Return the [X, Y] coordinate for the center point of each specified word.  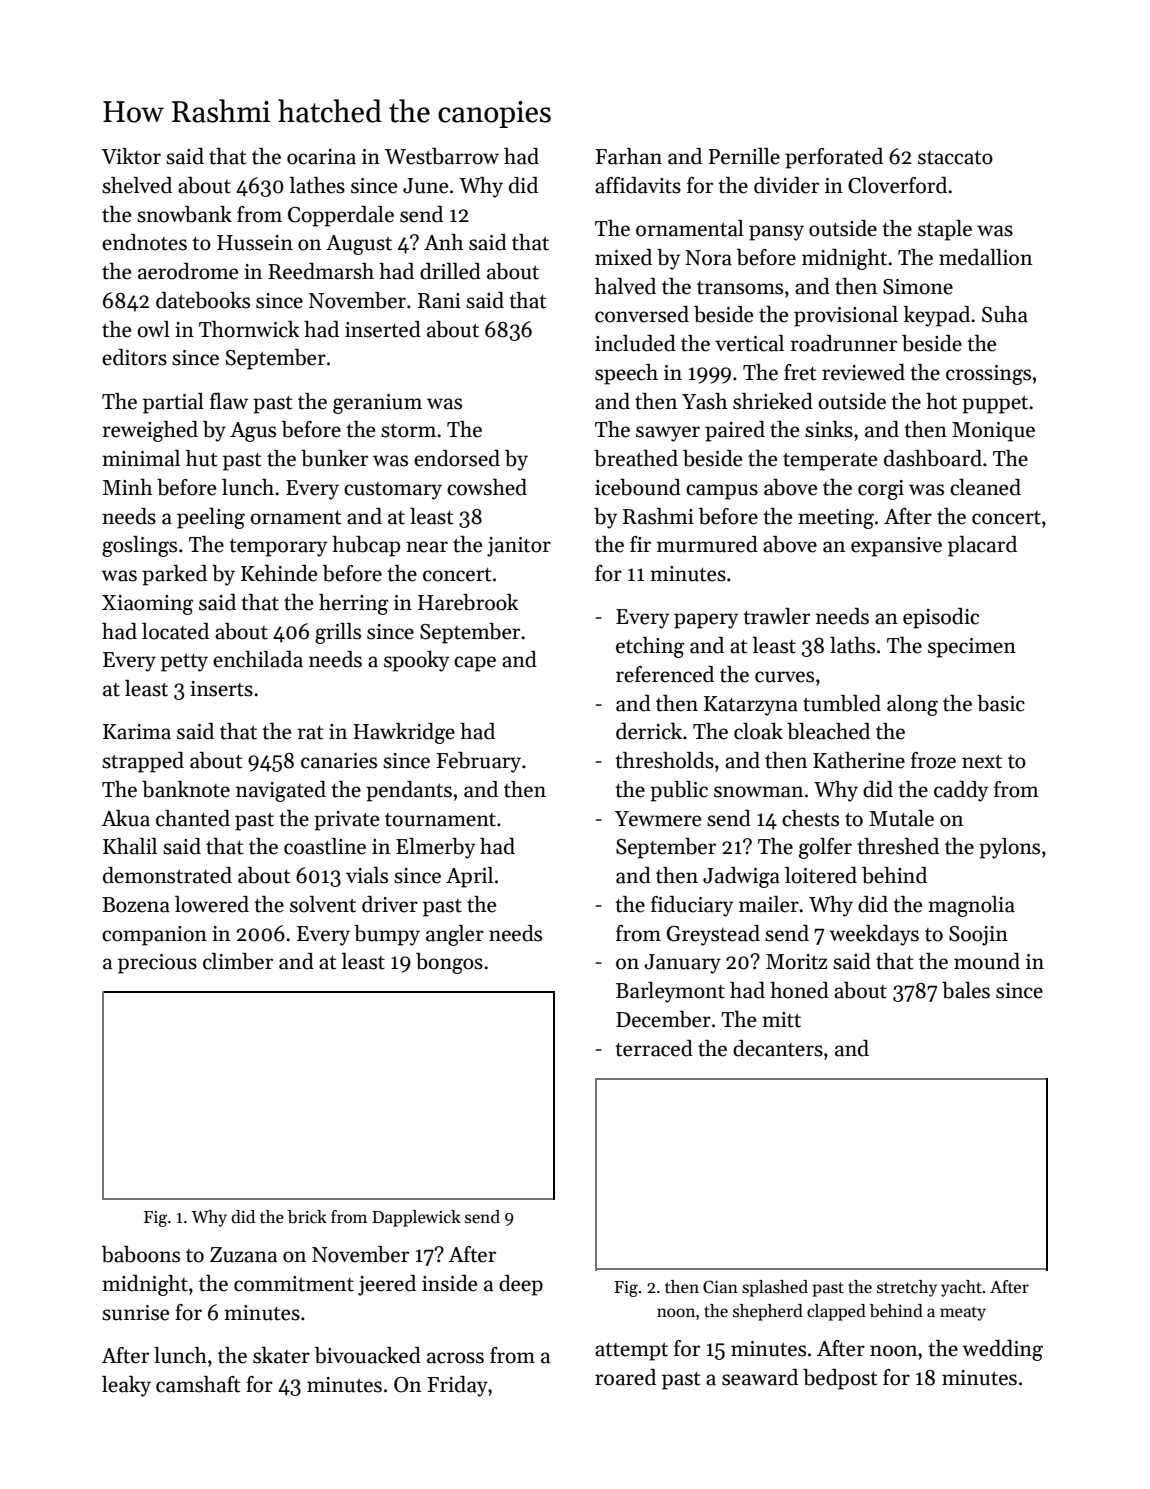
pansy [776, 233]
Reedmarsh [321, 271]
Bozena [136, 905]
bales [966, 990]
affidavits [638, 185]
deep [521, 1285]
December [663, 1019]
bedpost [840, 1379]
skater [281, 1355]
